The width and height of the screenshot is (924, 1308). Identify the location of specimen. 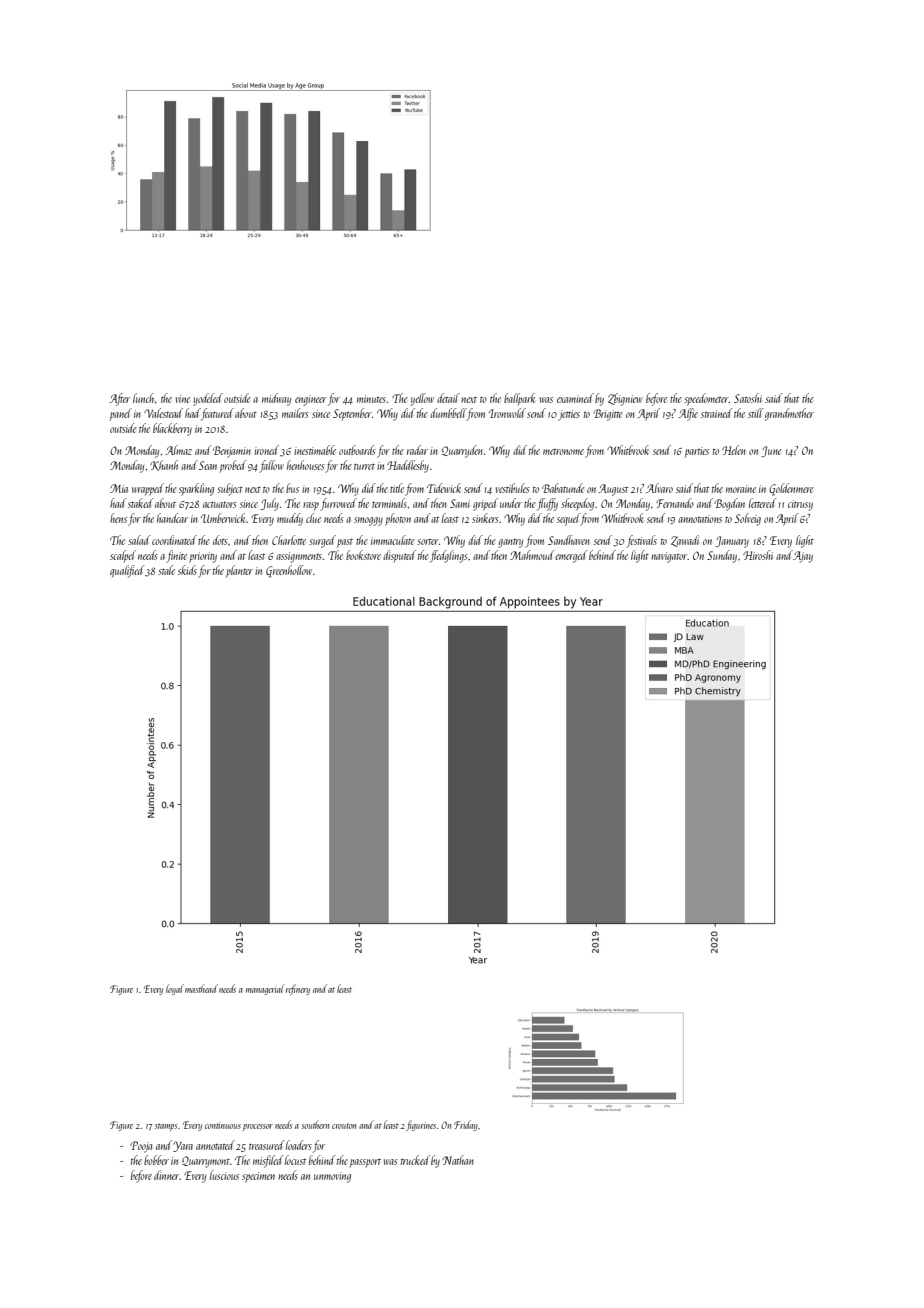
(258, 1177).
